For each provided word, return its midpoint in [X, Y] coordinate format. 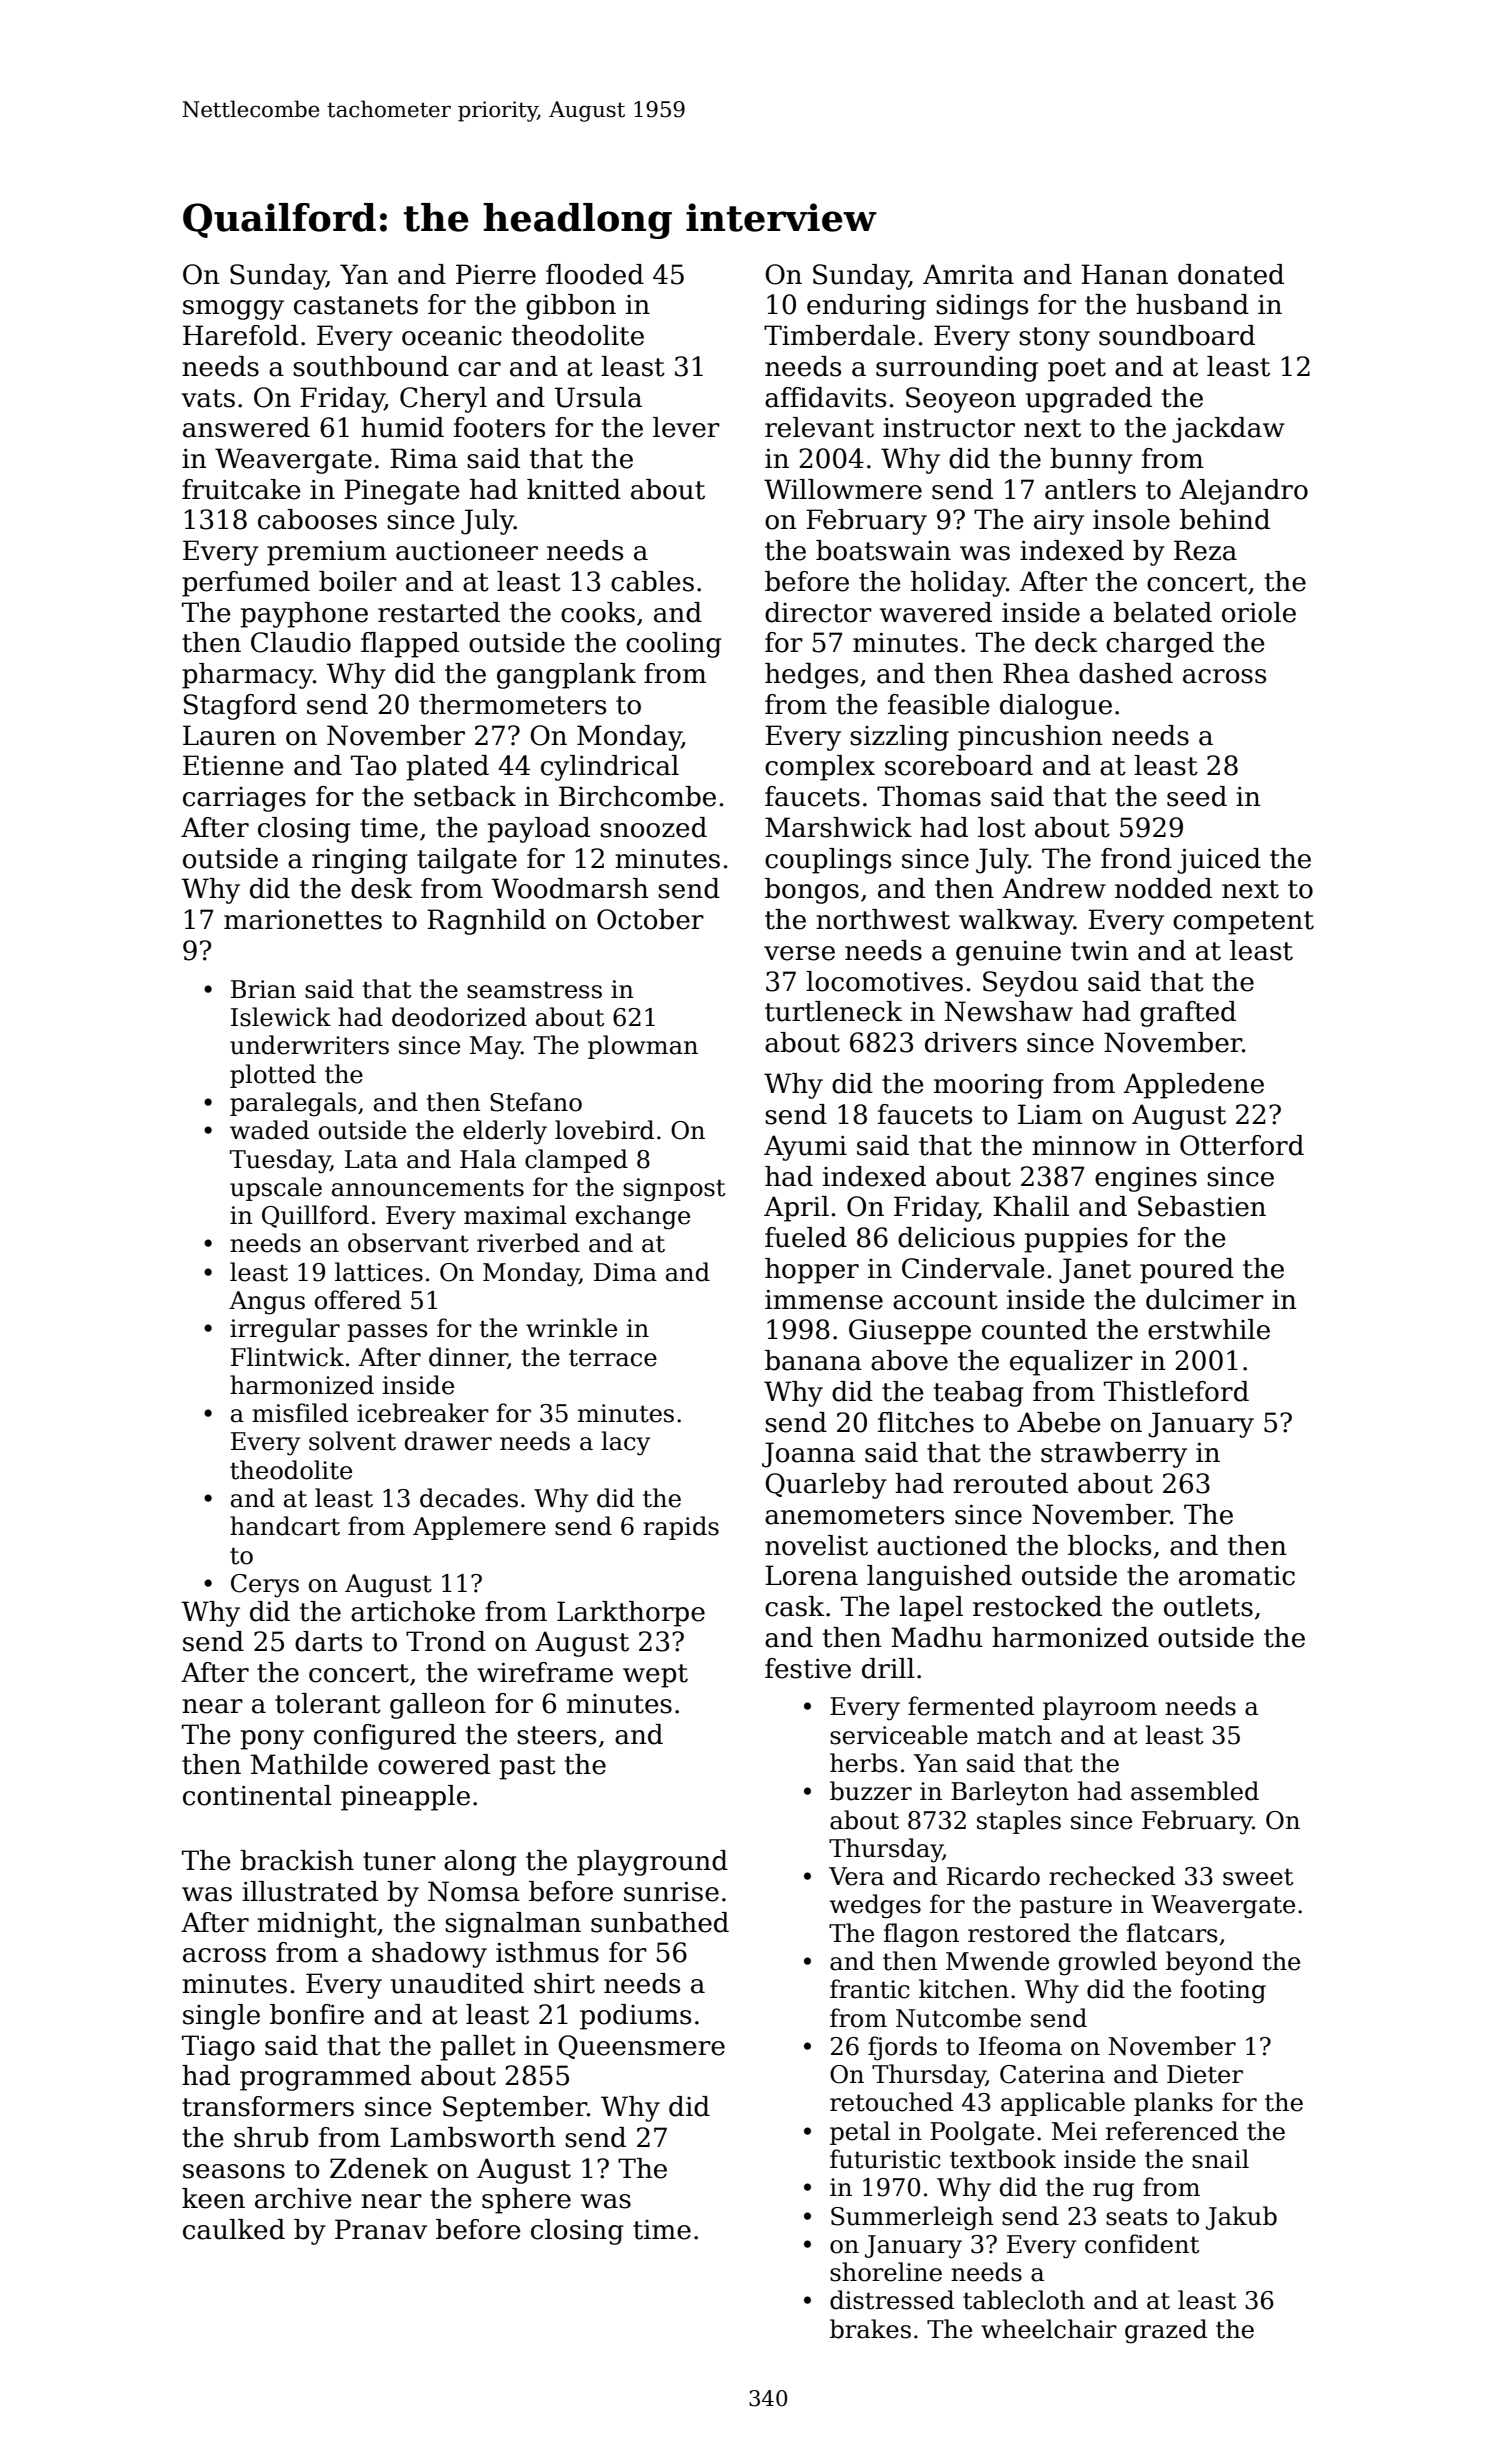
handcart [285, 1526]
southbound [371, 366]
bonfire [317, 2014]
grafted [1188, 1014]
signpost [674, 1190]
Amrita [968, 274]
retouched [891, 2102]
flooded [595, 274]
